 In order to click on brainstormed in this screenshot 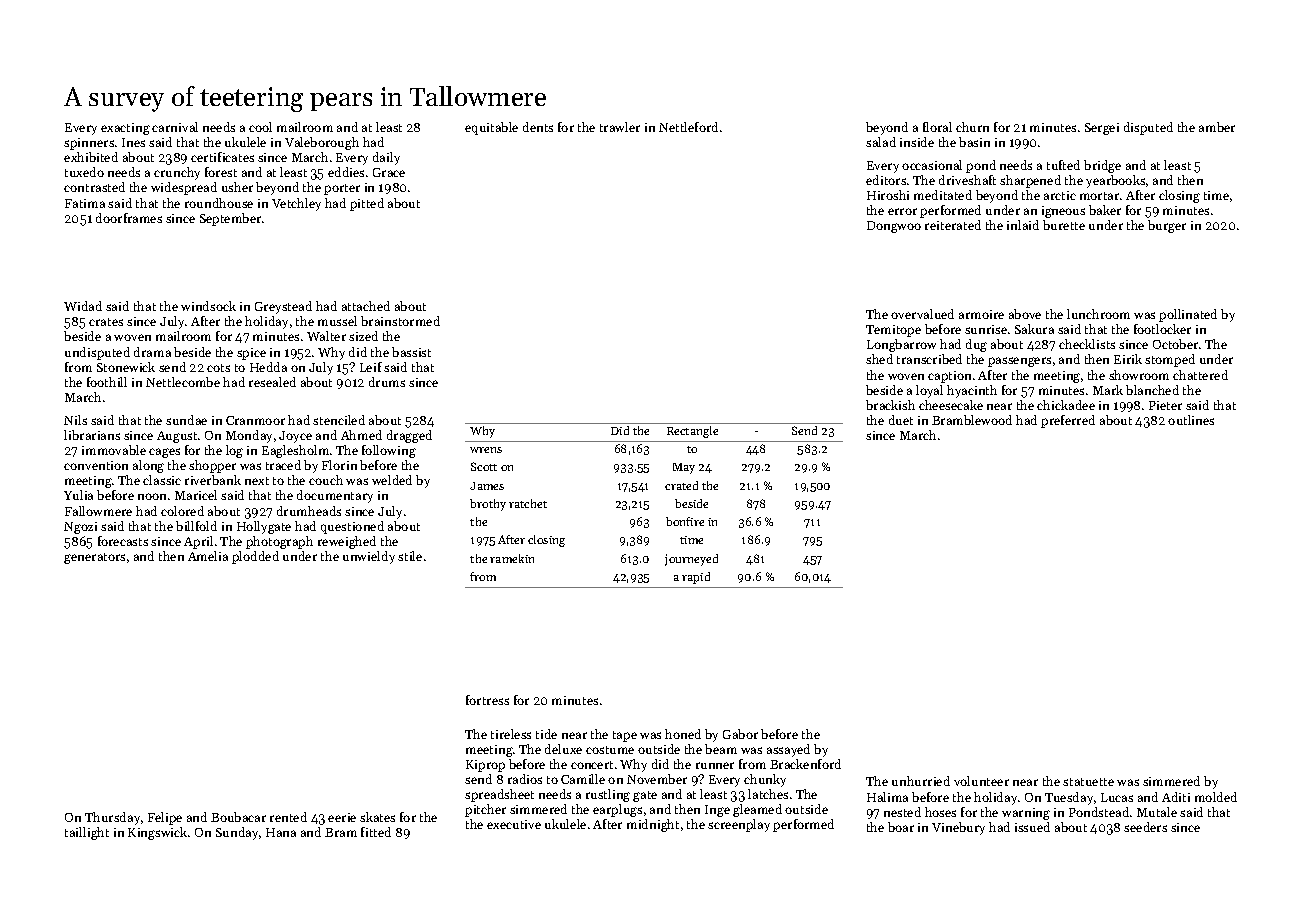, I will do `click(400, 321)`.
